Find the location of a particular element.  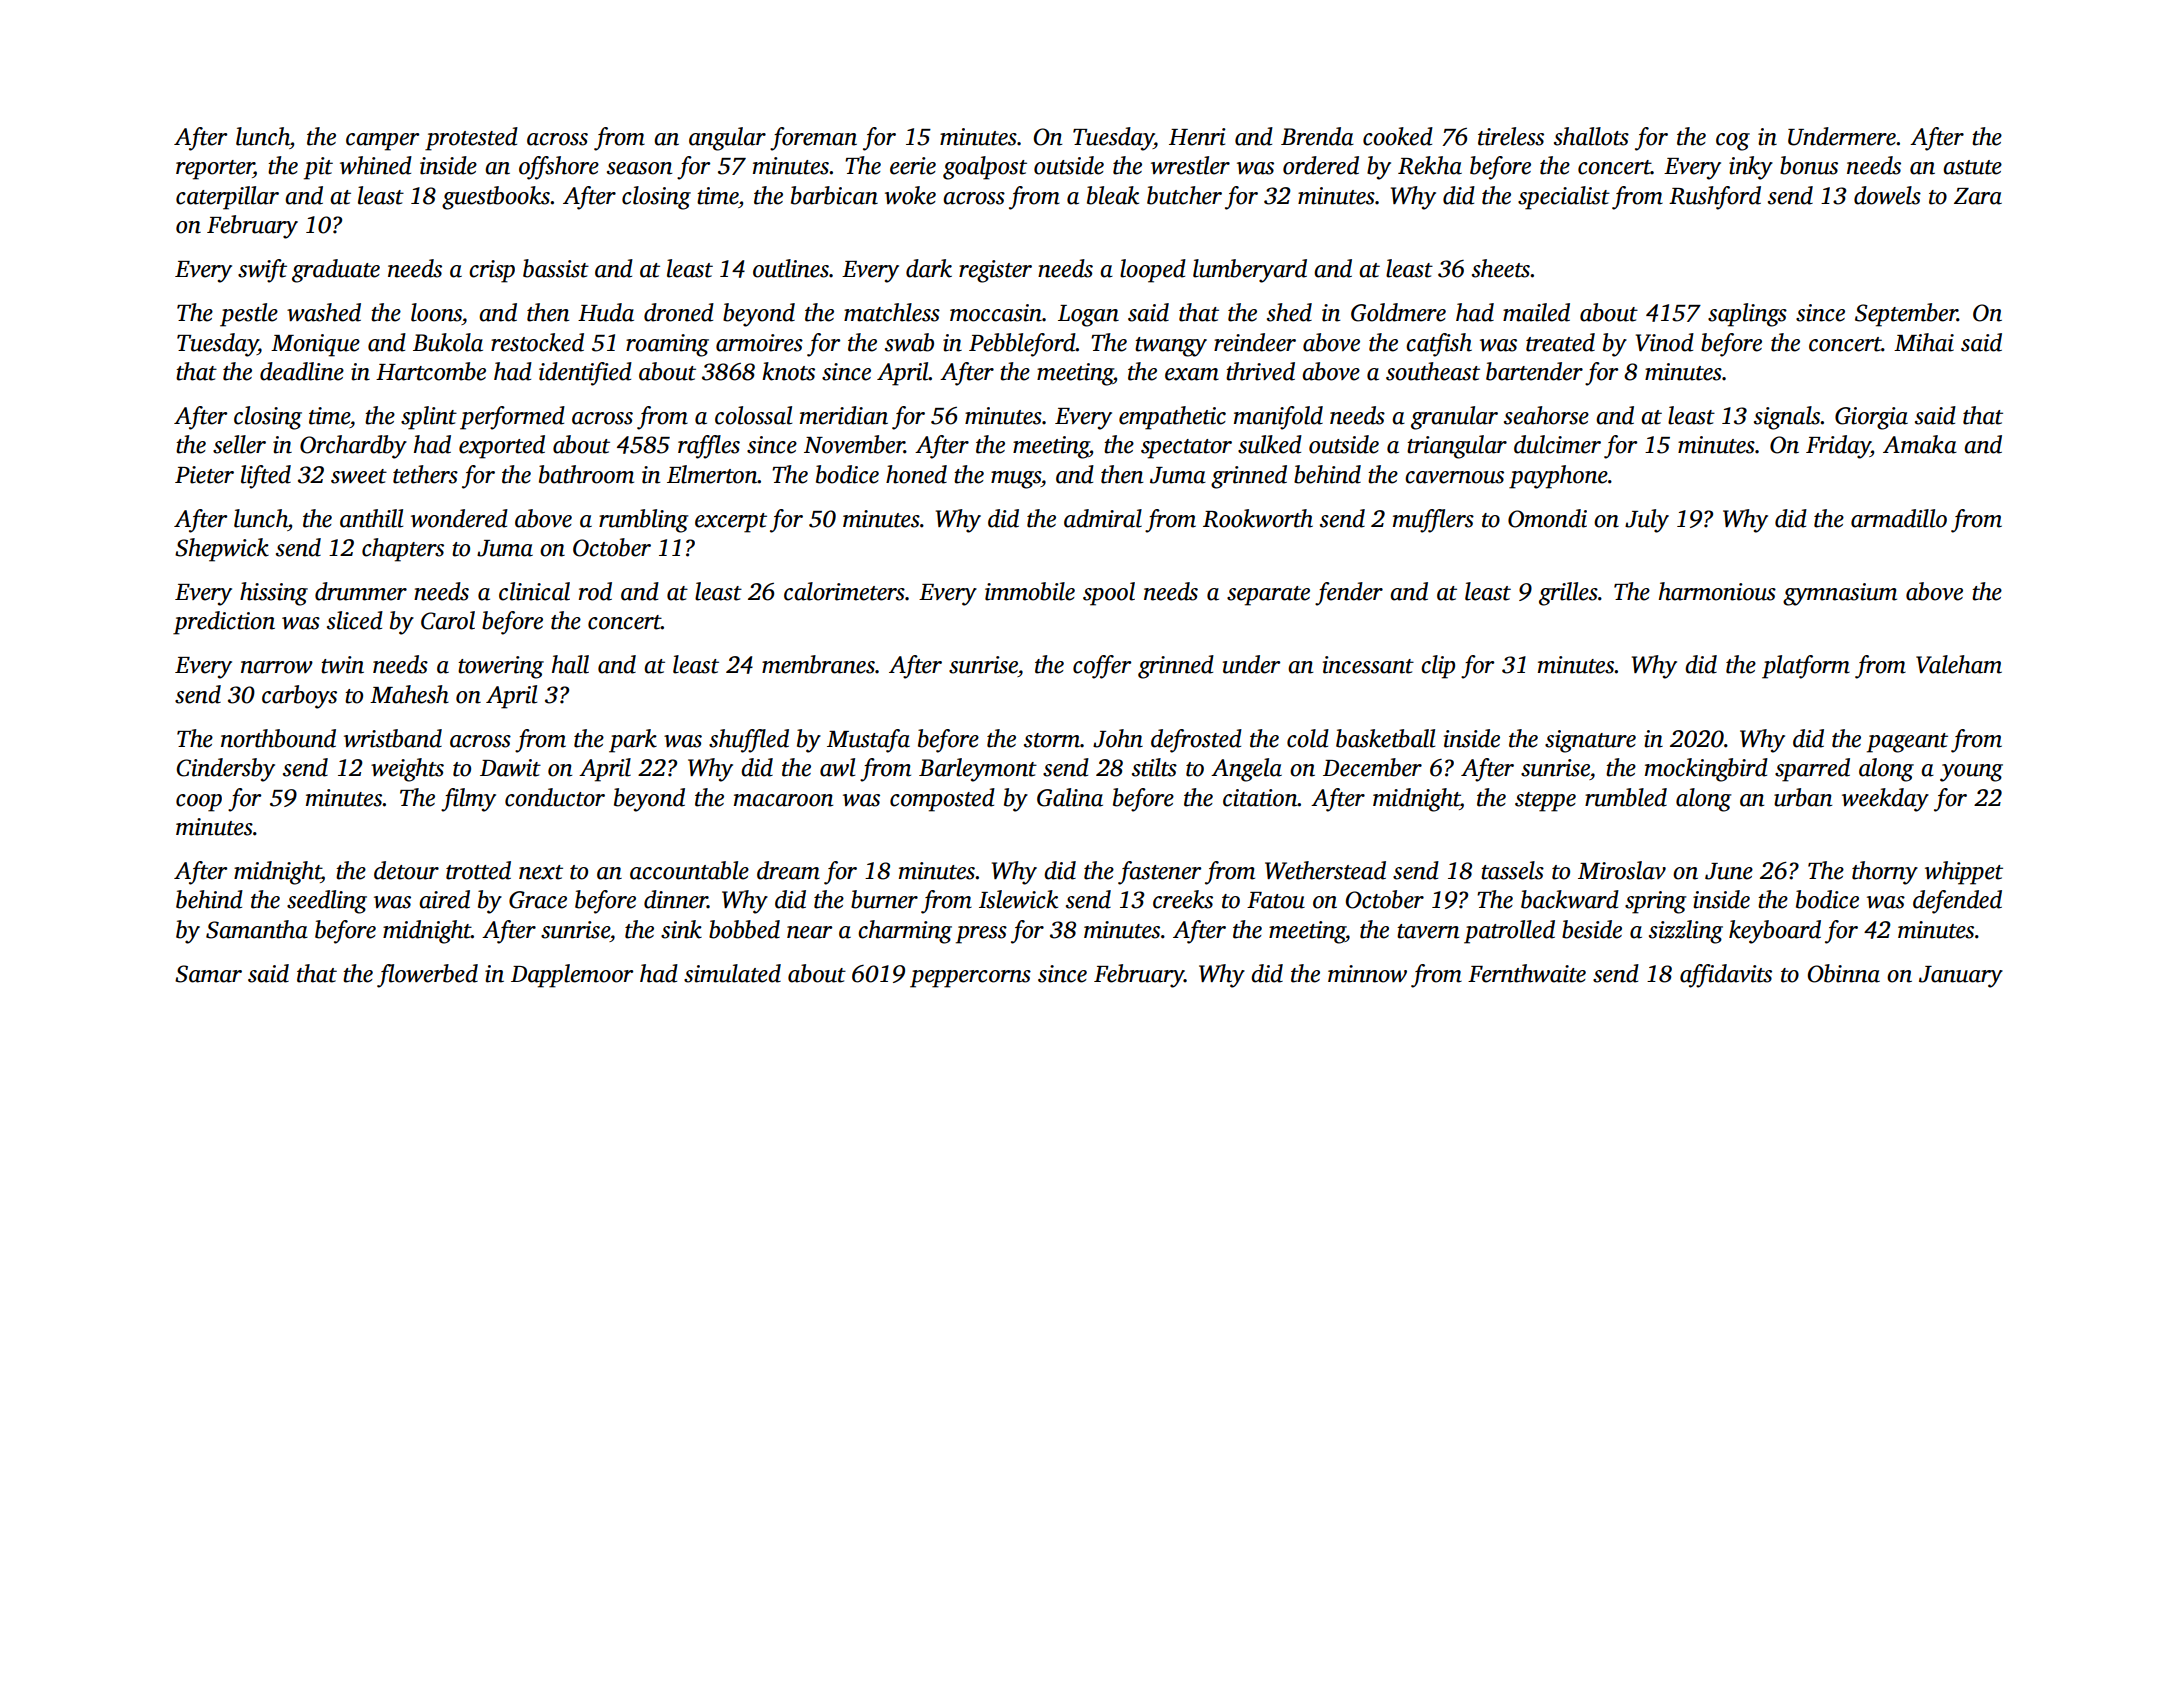

Rushford is located at coordinates (1715, 198).
